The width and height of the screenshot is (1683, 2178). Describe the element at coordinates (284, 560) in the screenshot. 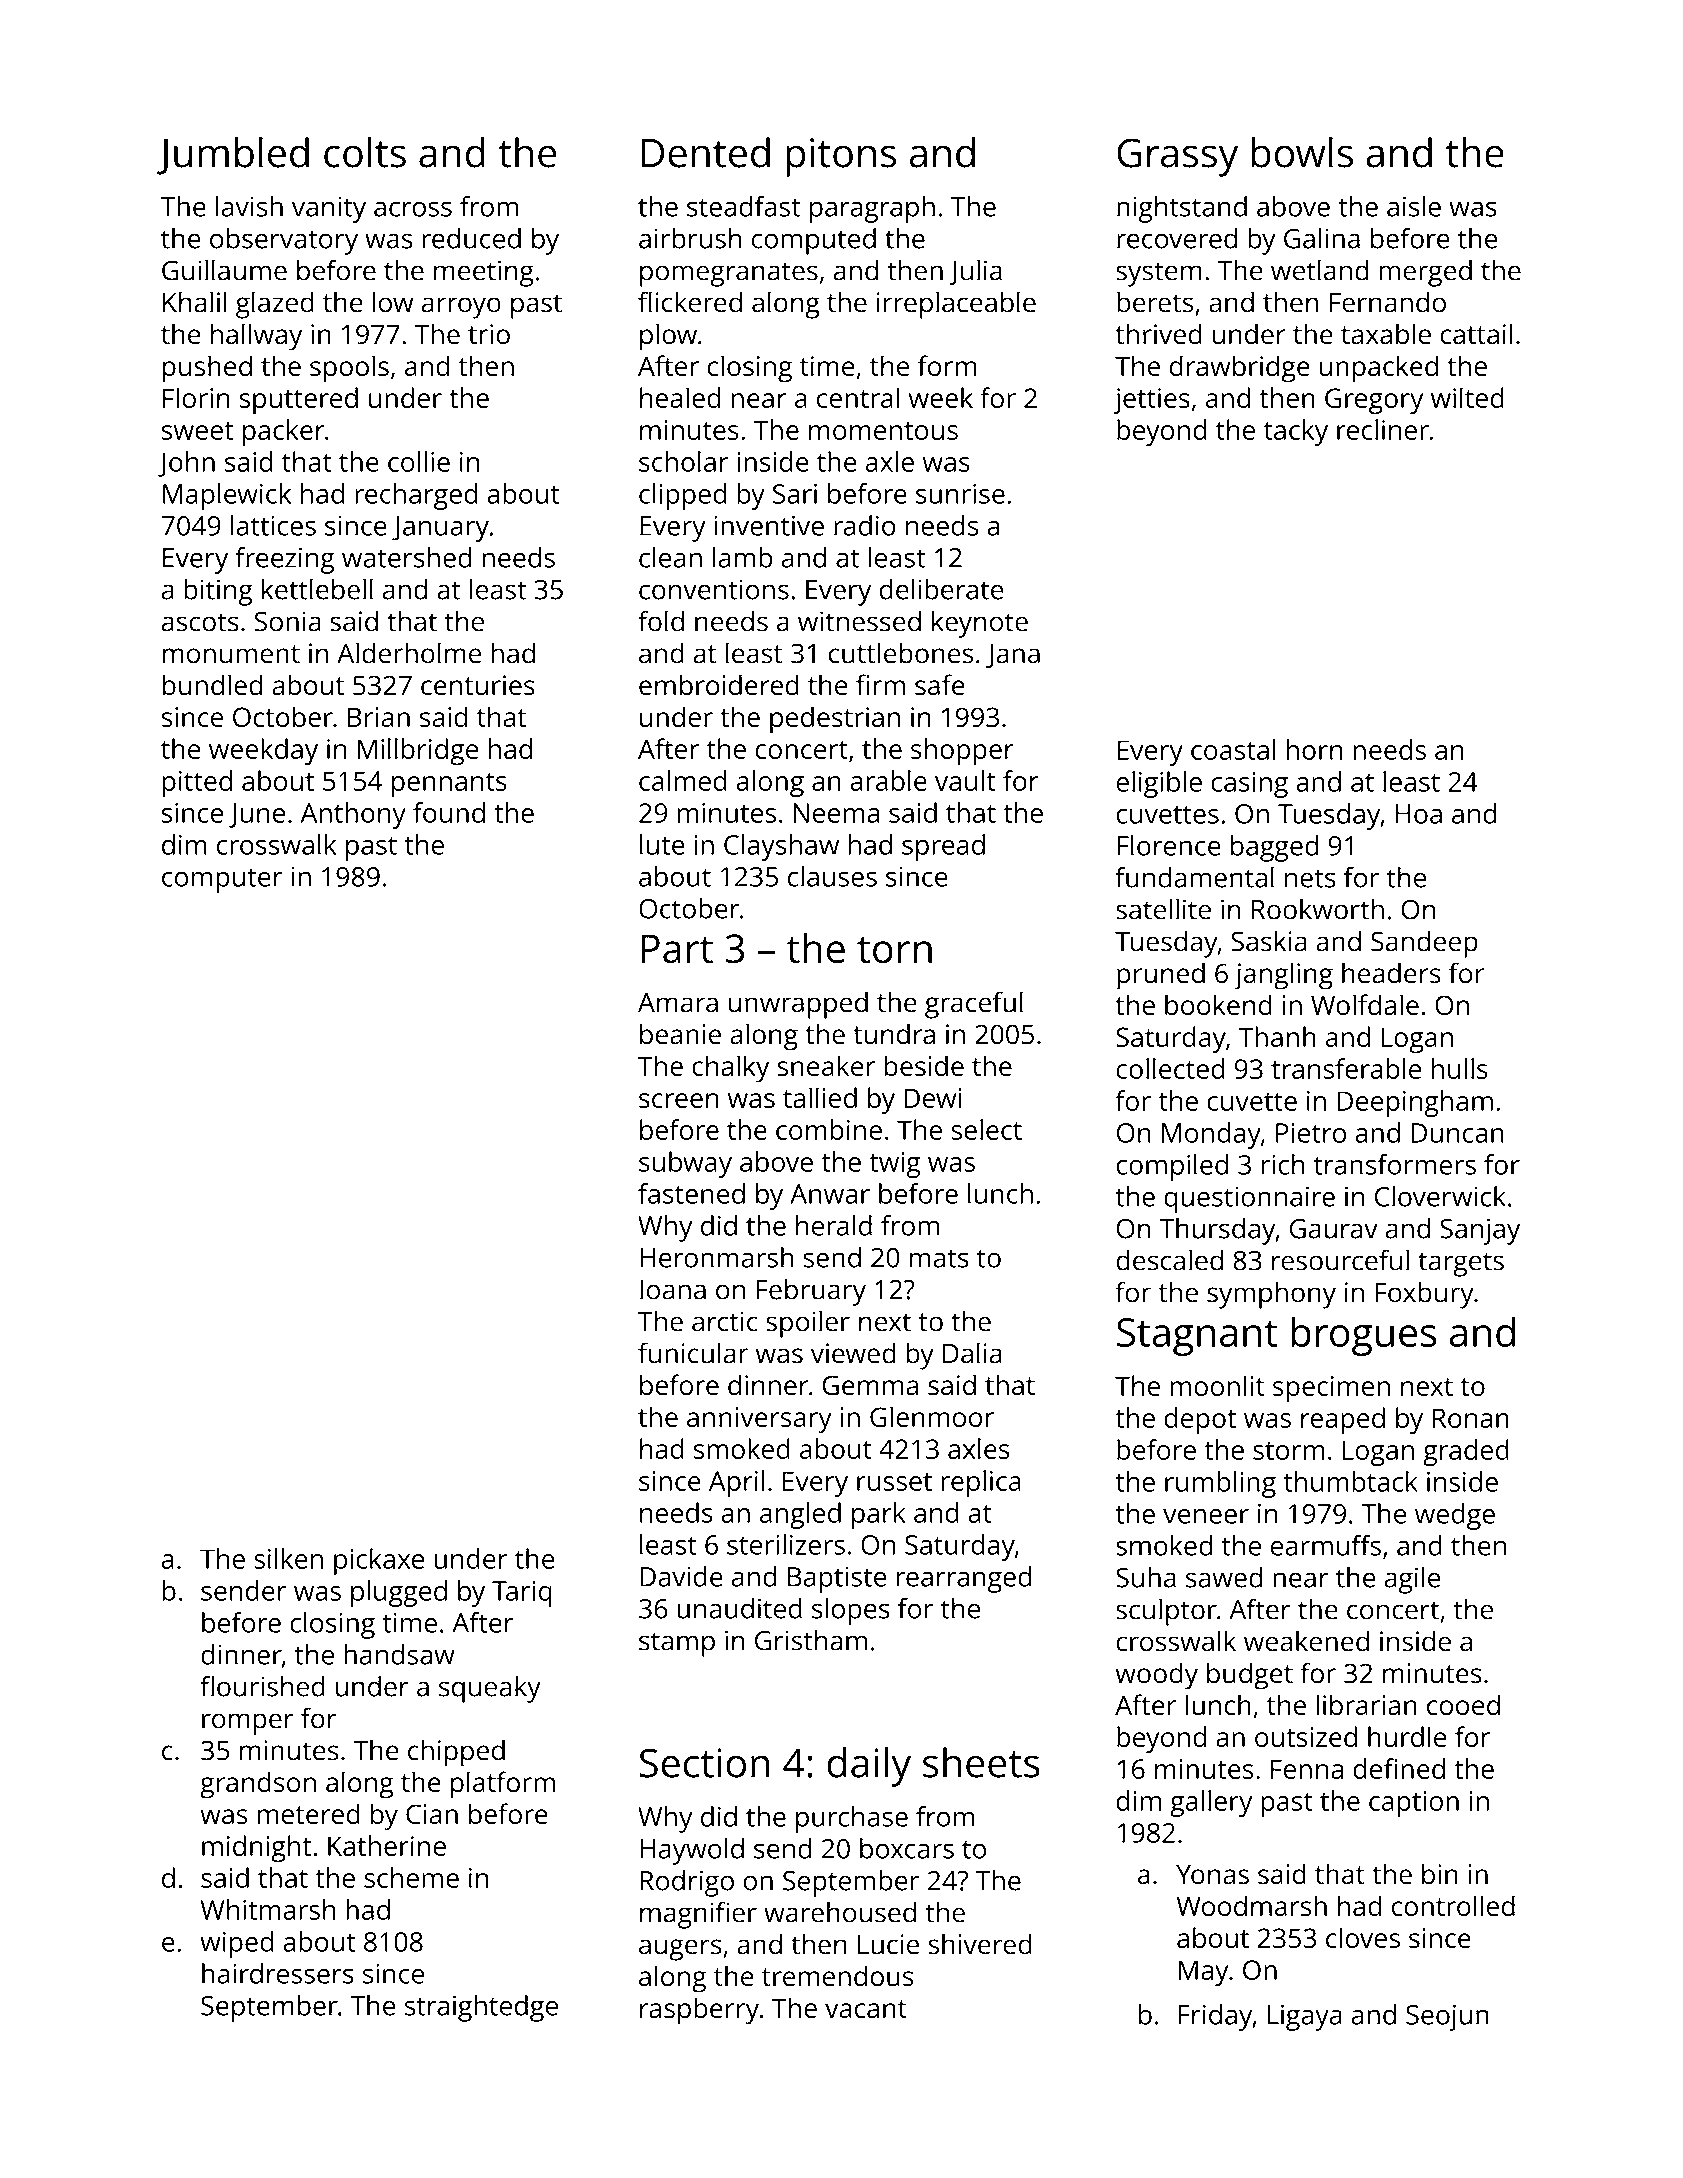

I see `freezing` at that location.
